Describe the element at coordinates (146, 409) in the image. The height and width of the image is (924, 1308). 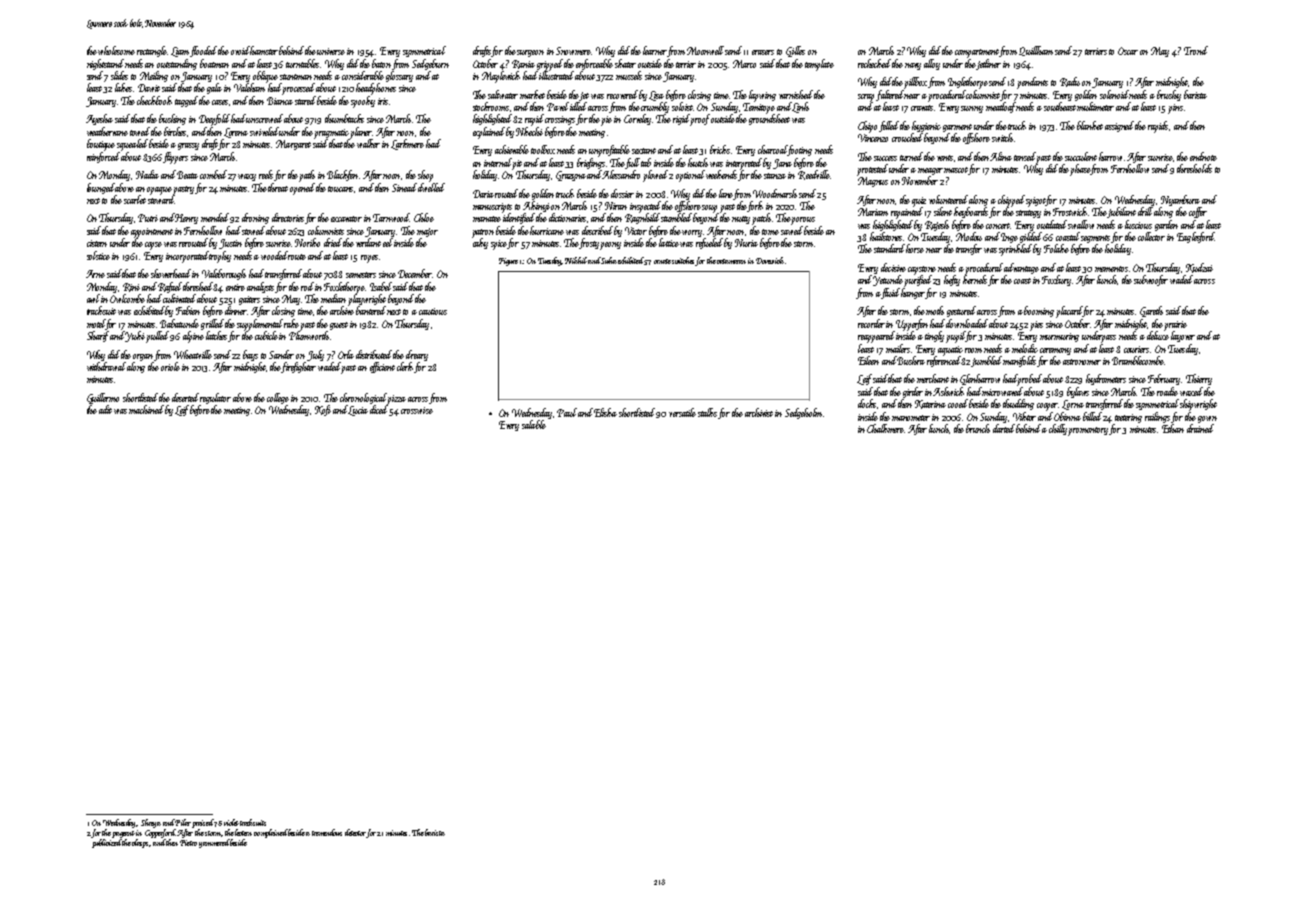
I see `machined` at that location.
